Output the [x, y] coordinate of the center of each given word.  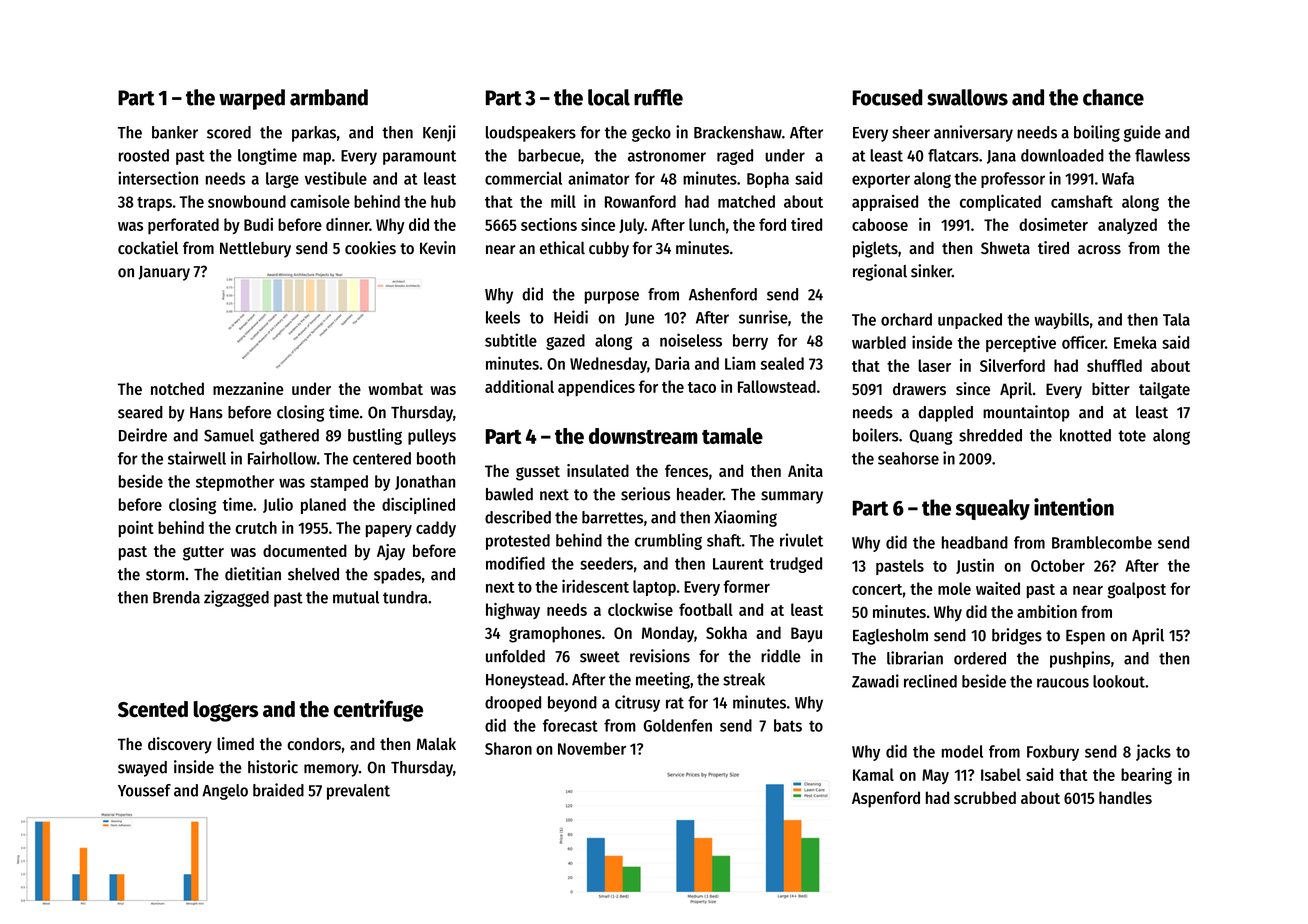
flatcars [953, 155]
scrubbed [985, 797]
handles [1125, 797]
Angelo [225, 792]
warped [252, 99]
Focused [888, 97]
